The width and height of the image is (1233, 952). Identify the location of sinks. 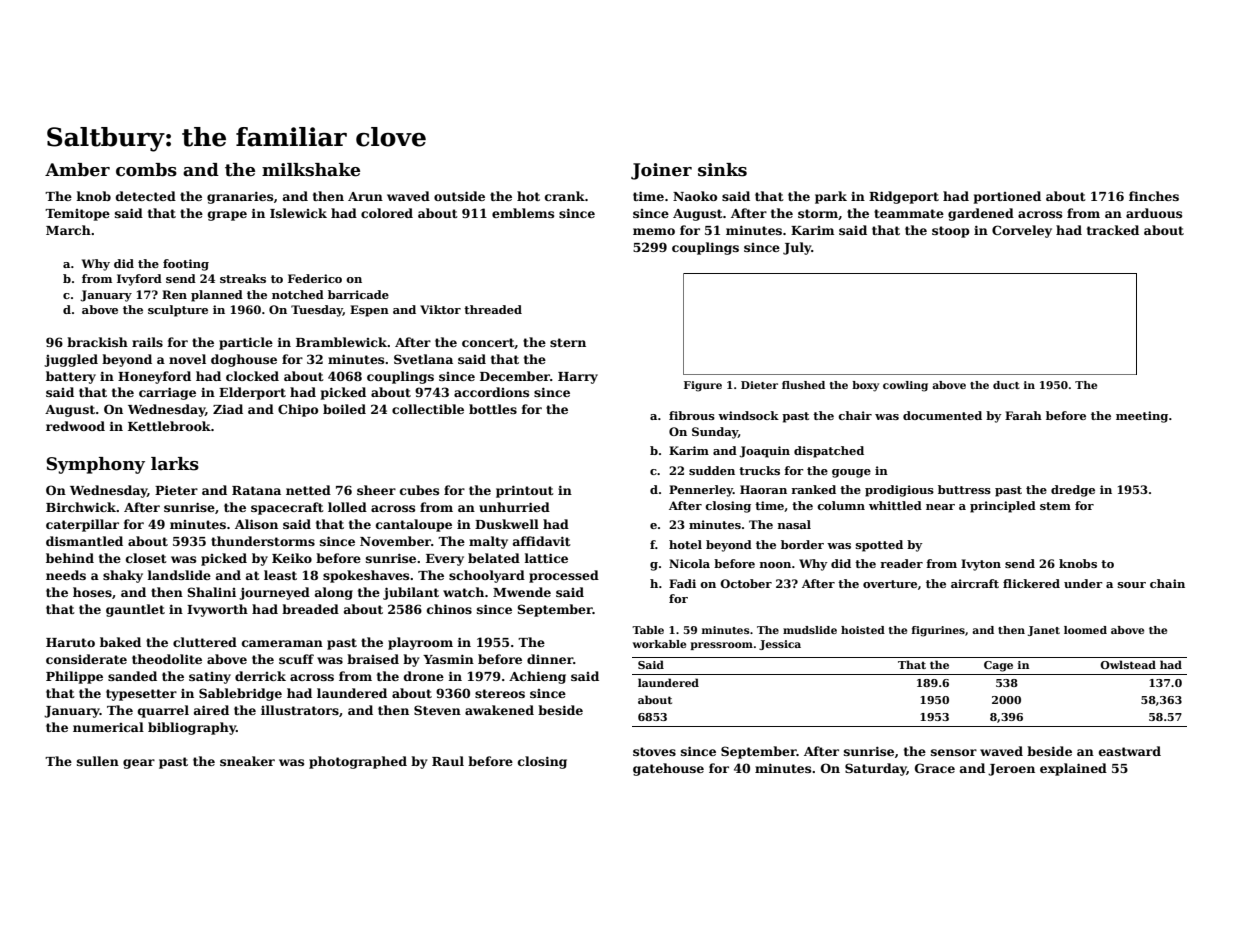
(722, 170).
